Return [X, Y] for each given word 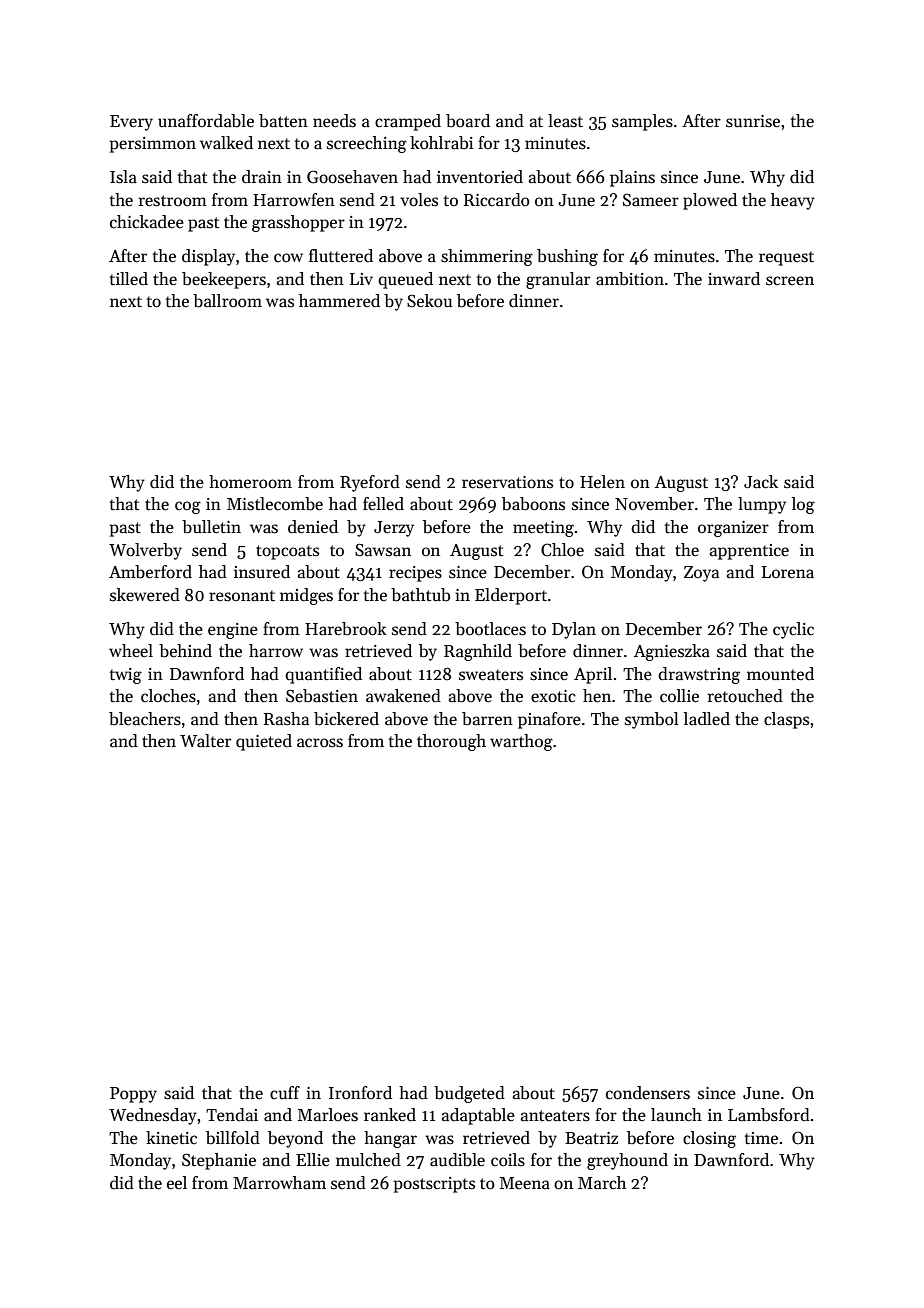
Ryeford [370, 483]
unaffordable [206, 121]
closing [709, 1139]
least [565, 121]
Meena [525, 1183]
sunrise [753, 121]
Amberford [150, 572]
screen [790, 281]
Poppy [133, 1095]
